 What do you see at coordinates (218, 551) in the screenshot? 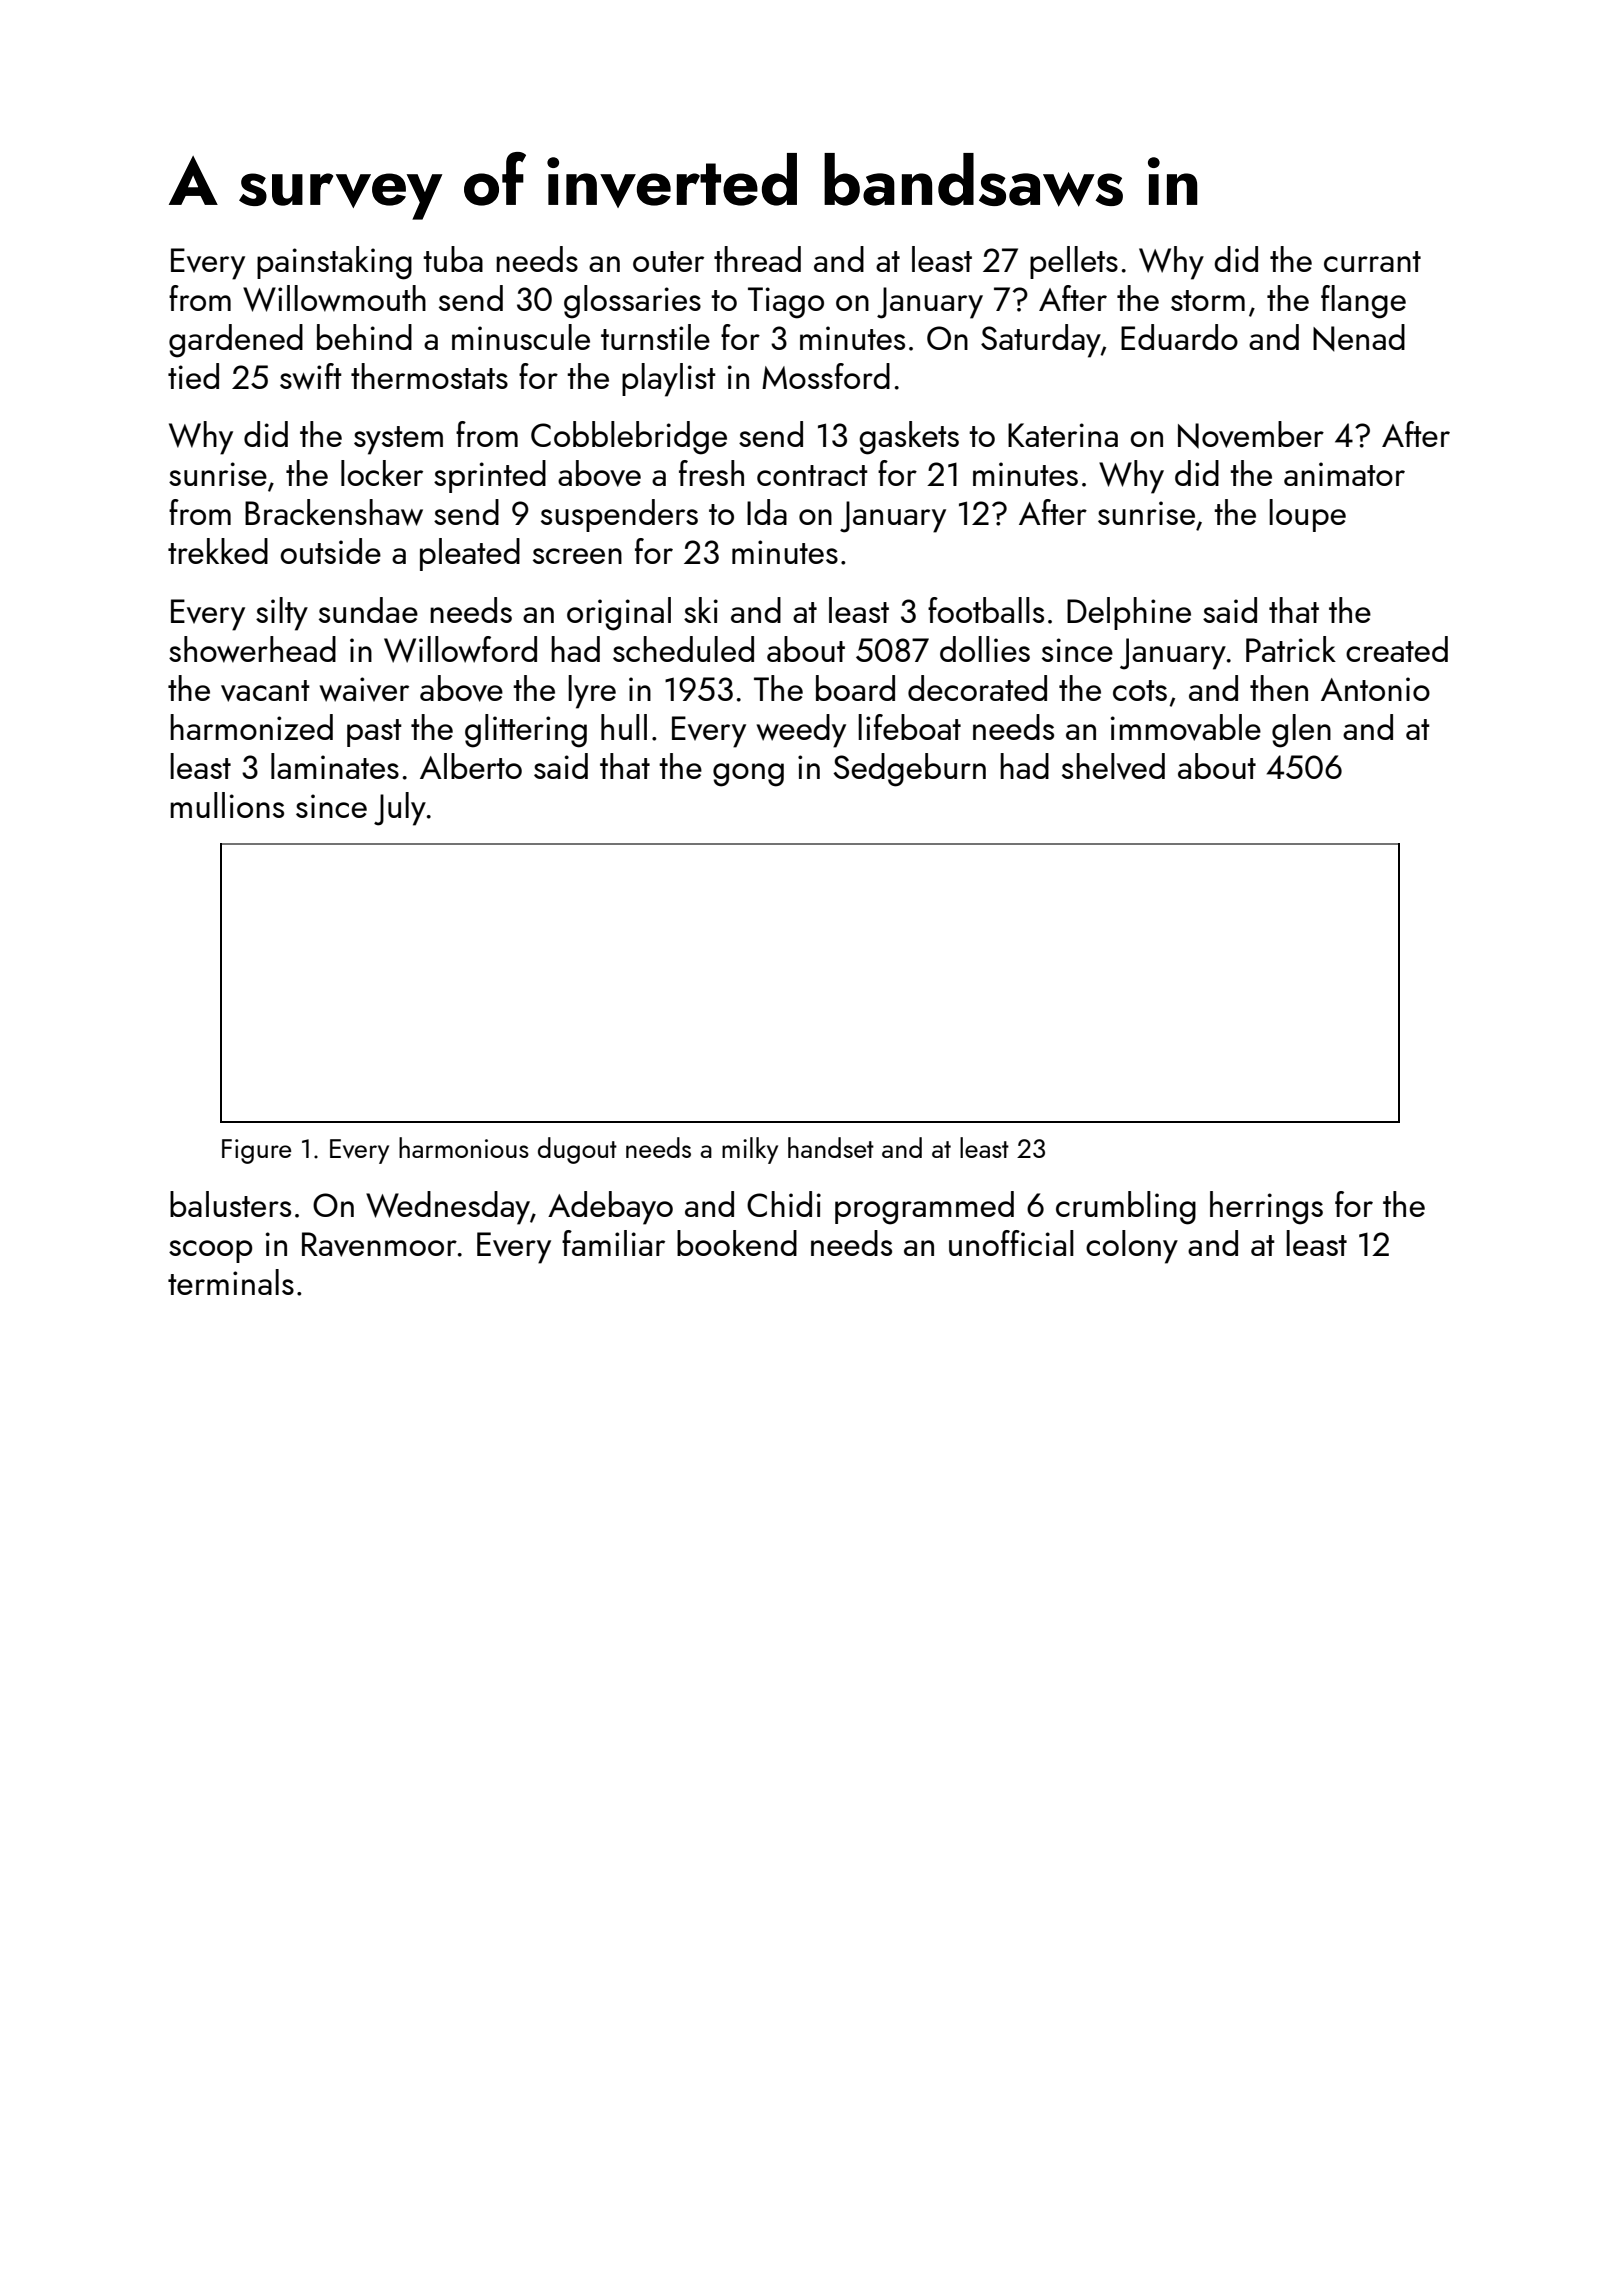
I see `trekked` at bounding box center [218, 551].
